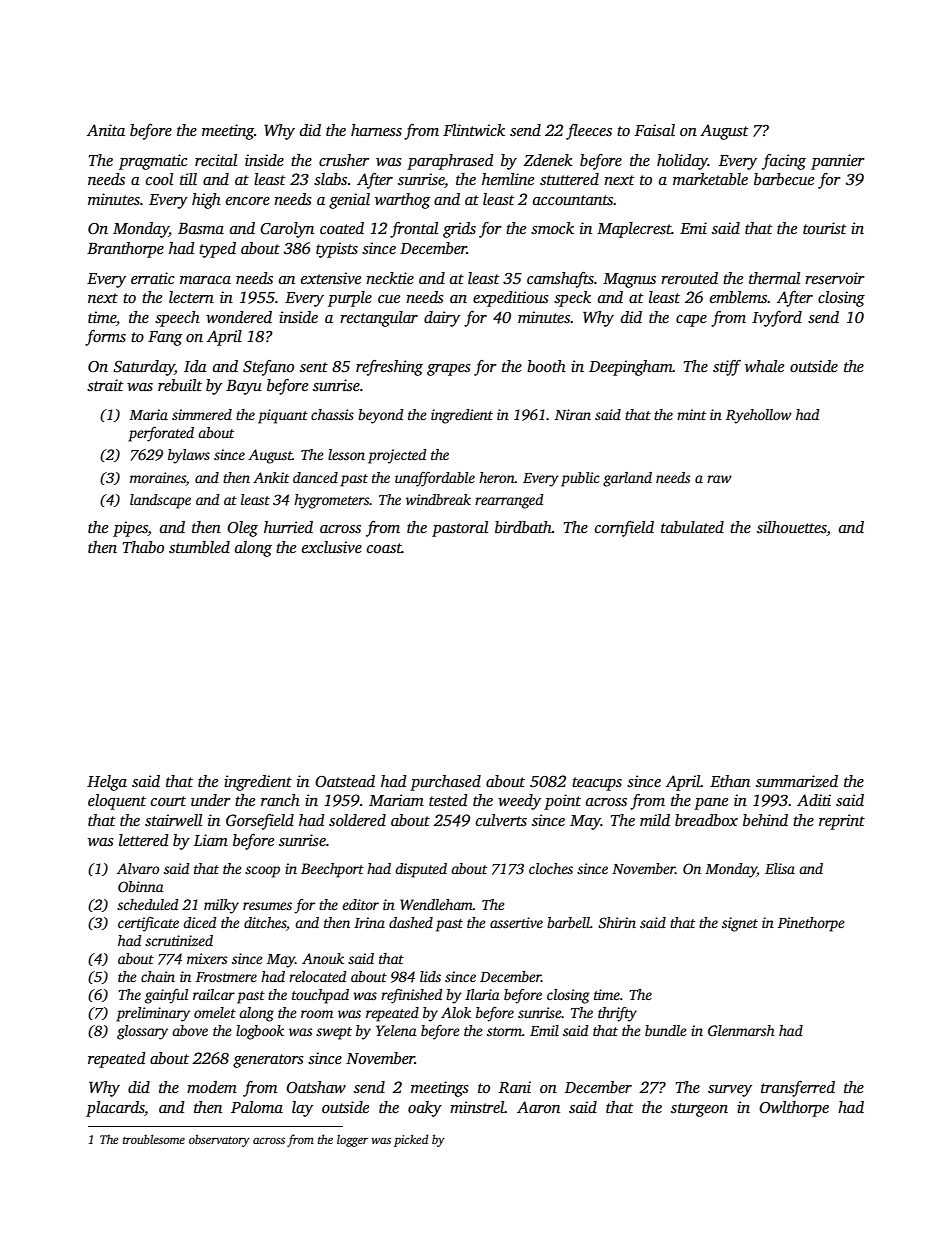 The width and height of the screenshot is (952, 1233). Describe the element at coordinates (219, 1140) in the screenshot. I see `observatory` at that location.
